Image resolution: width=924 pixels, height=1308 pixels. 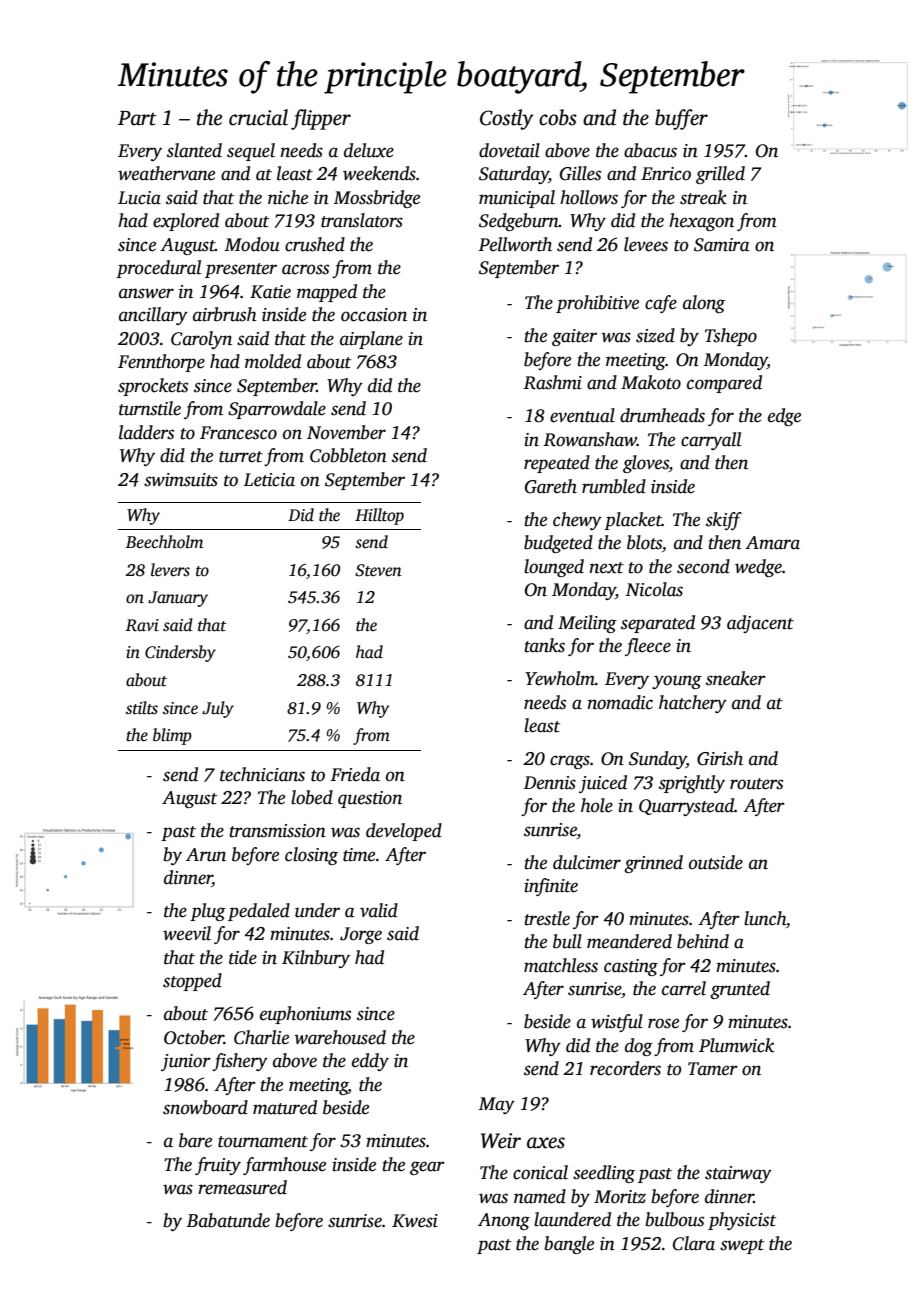 I want to click on flipper, so click(x=321, y=119).
